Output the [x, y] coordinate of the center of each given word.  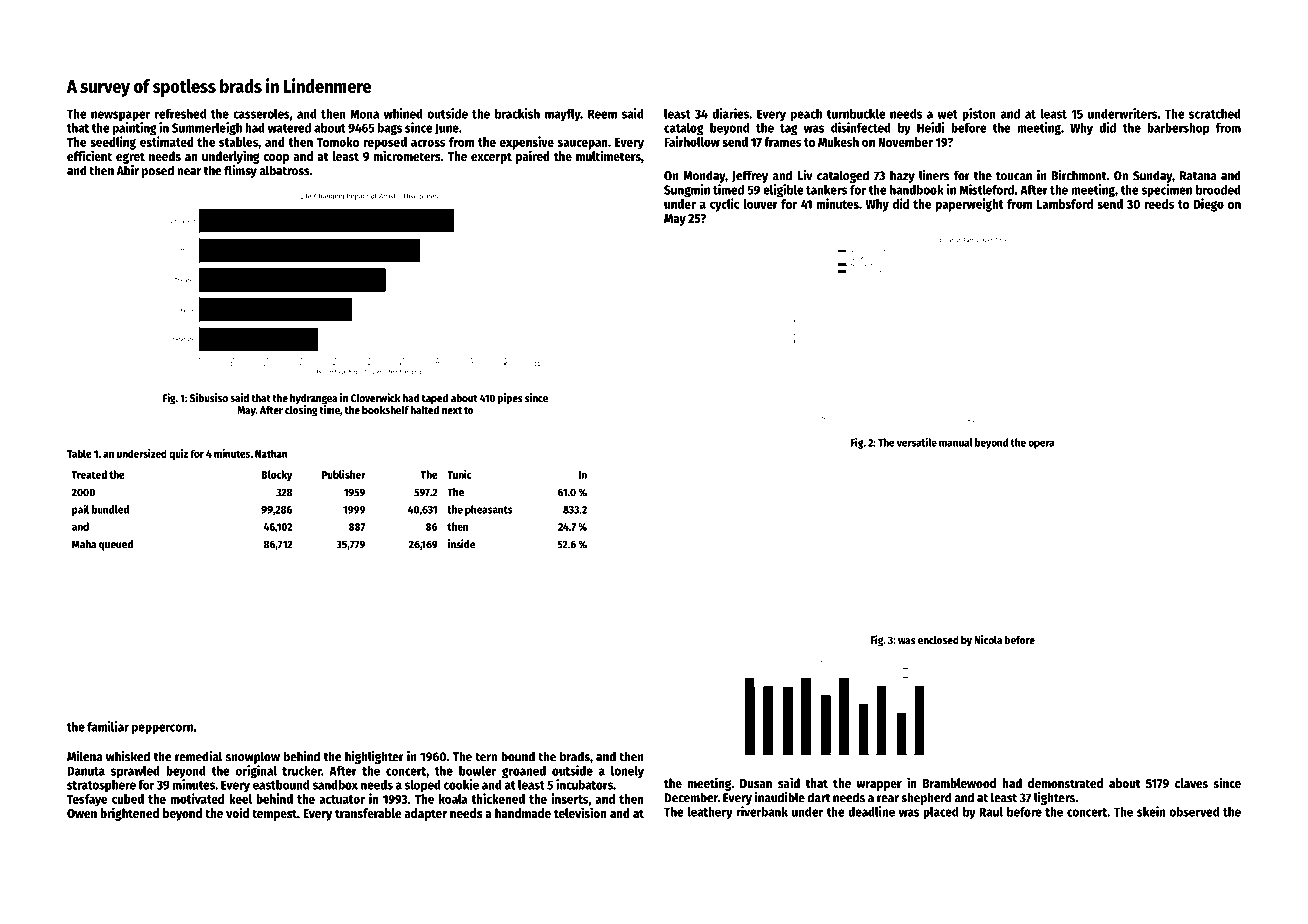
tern [486, 757]
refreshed [180, 114]
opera [1041, 444]
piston [979, 114]
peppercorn [162, 729]
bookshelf [385, 410]
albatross [284, 170]
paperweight [969, 205]
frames [782, 142]
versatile [917, 442]
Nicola [988, 639]
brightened [129, 814]
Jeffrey [750, 176]
